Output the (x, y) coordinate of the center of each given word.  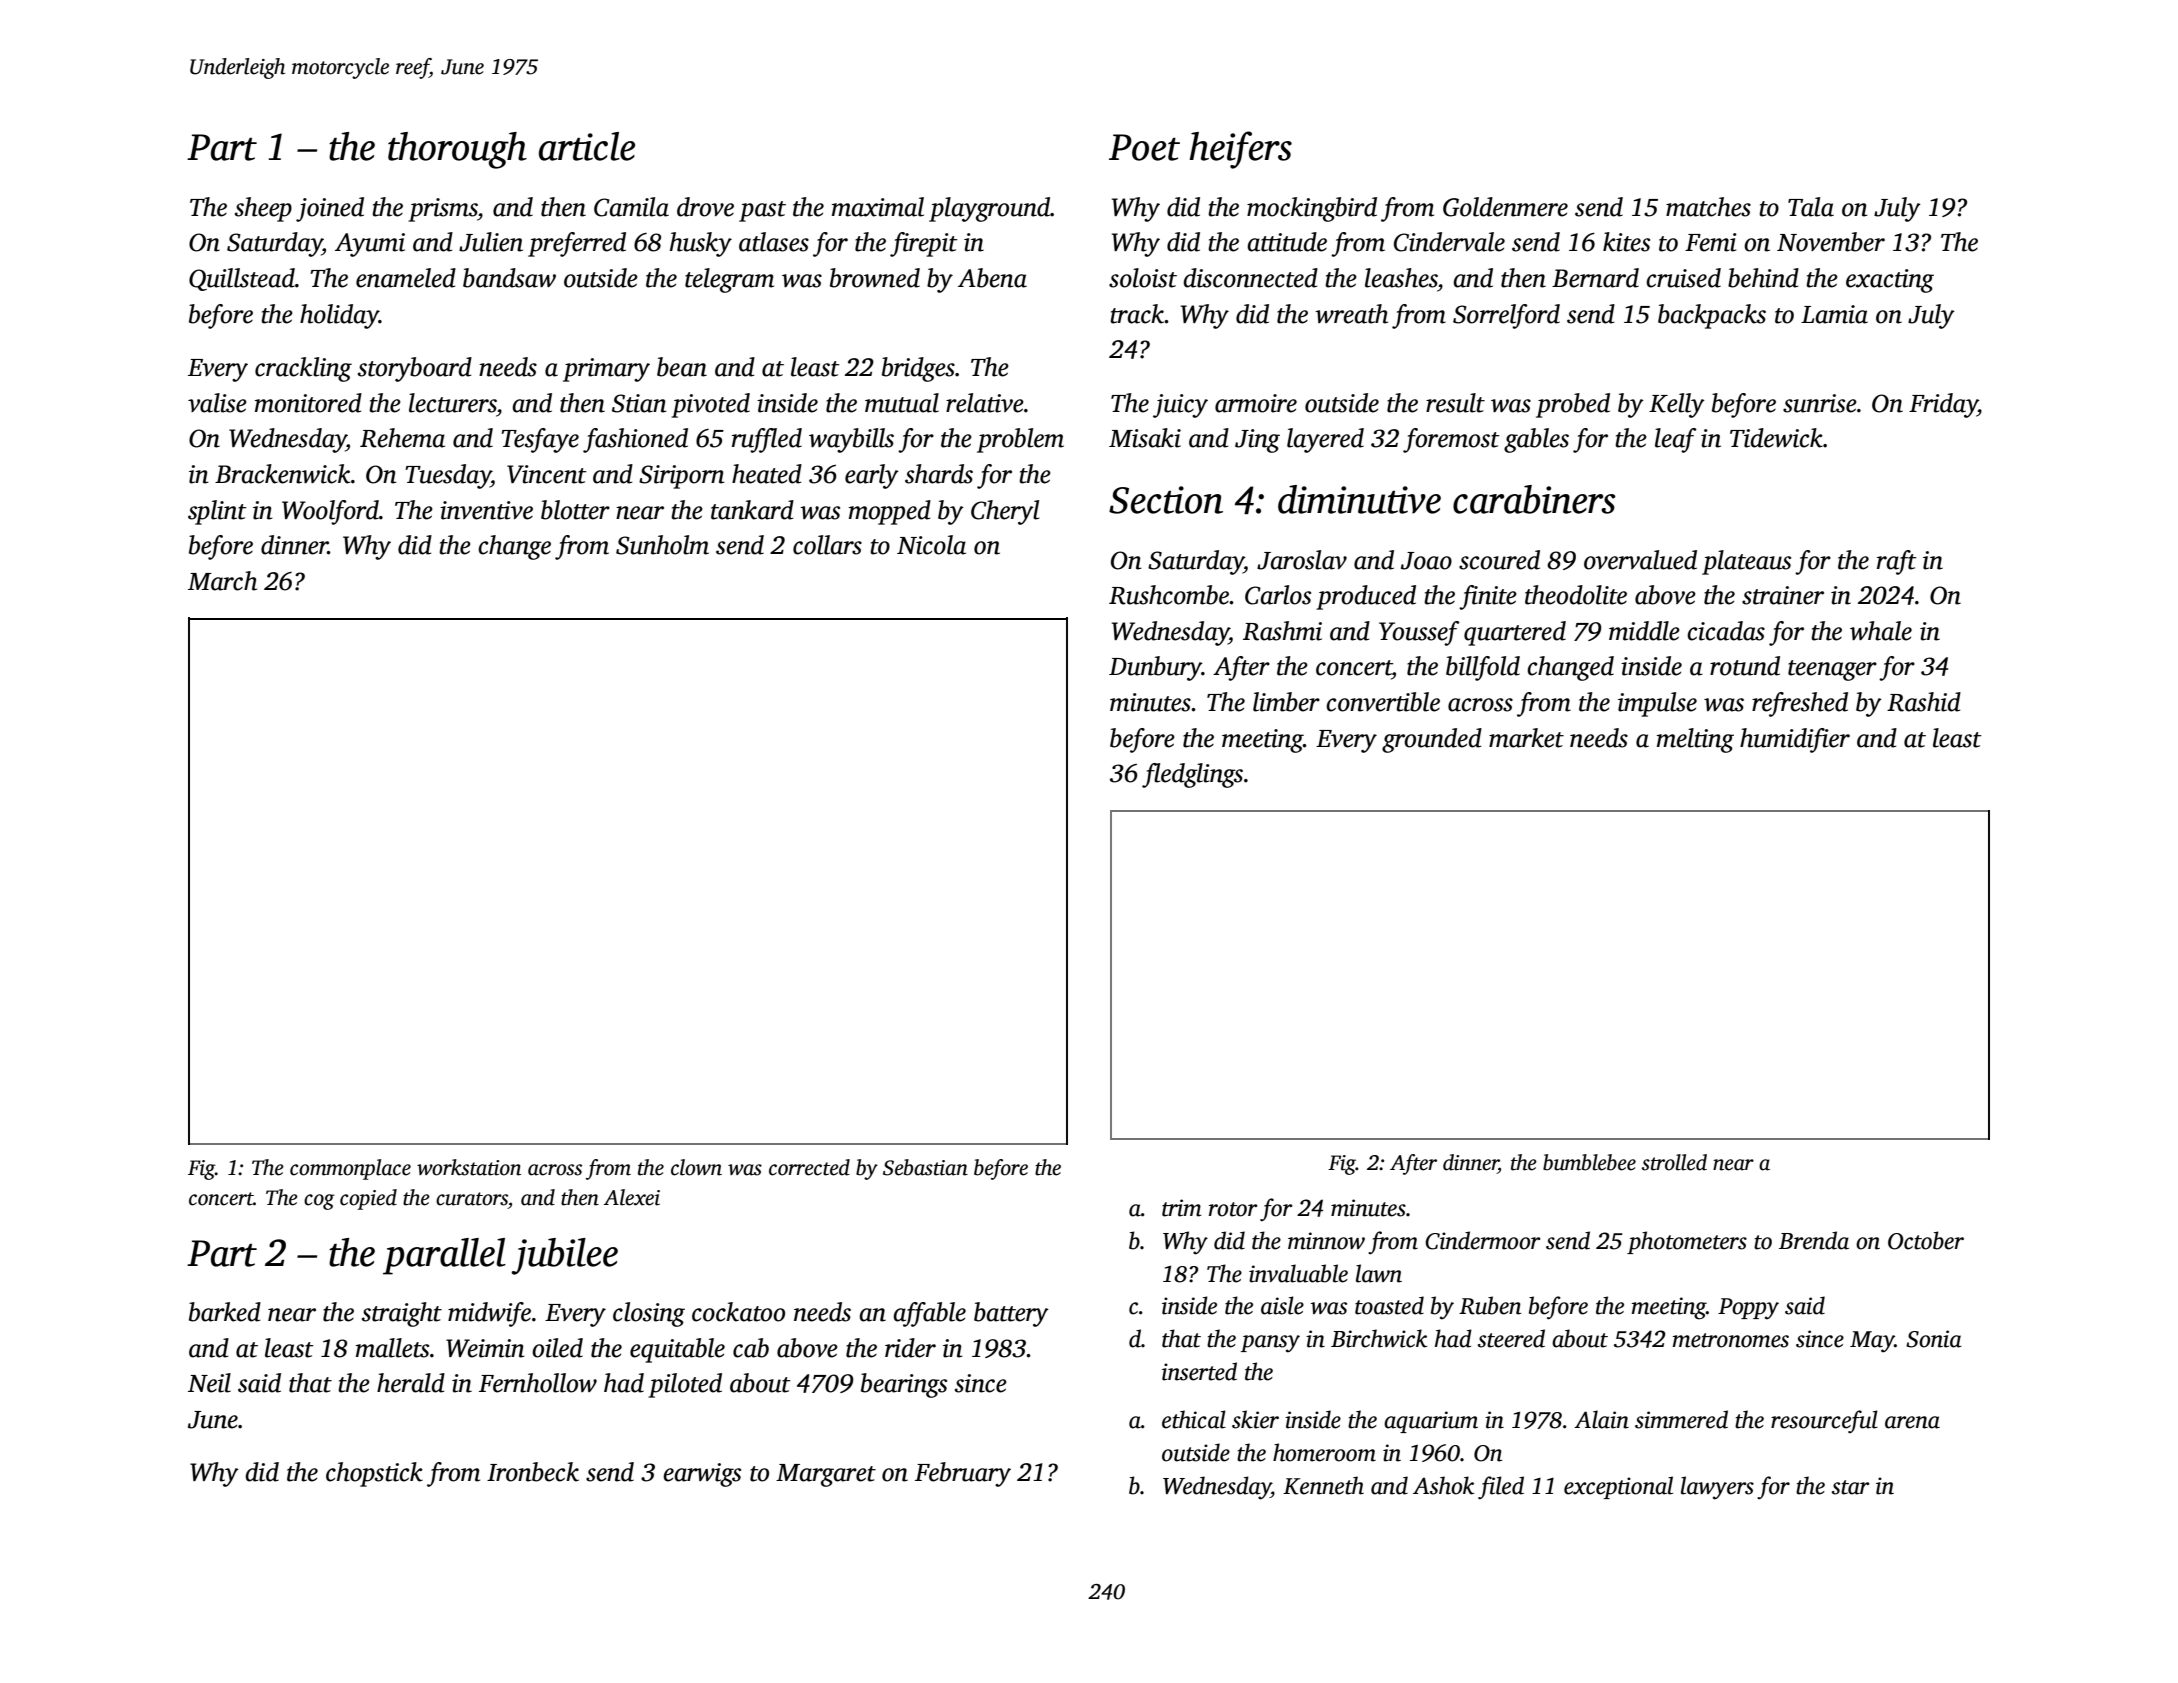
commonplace (350, 1169)
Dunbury (1155, 668)
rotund (1745, 666)
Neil (209, 1383)
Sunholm (662, 545)
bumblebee (1589, 1162)
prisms (442, 210)
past (762, 211)
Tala (1811, 207)
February (963, 1474)
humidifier (1795, 740)
